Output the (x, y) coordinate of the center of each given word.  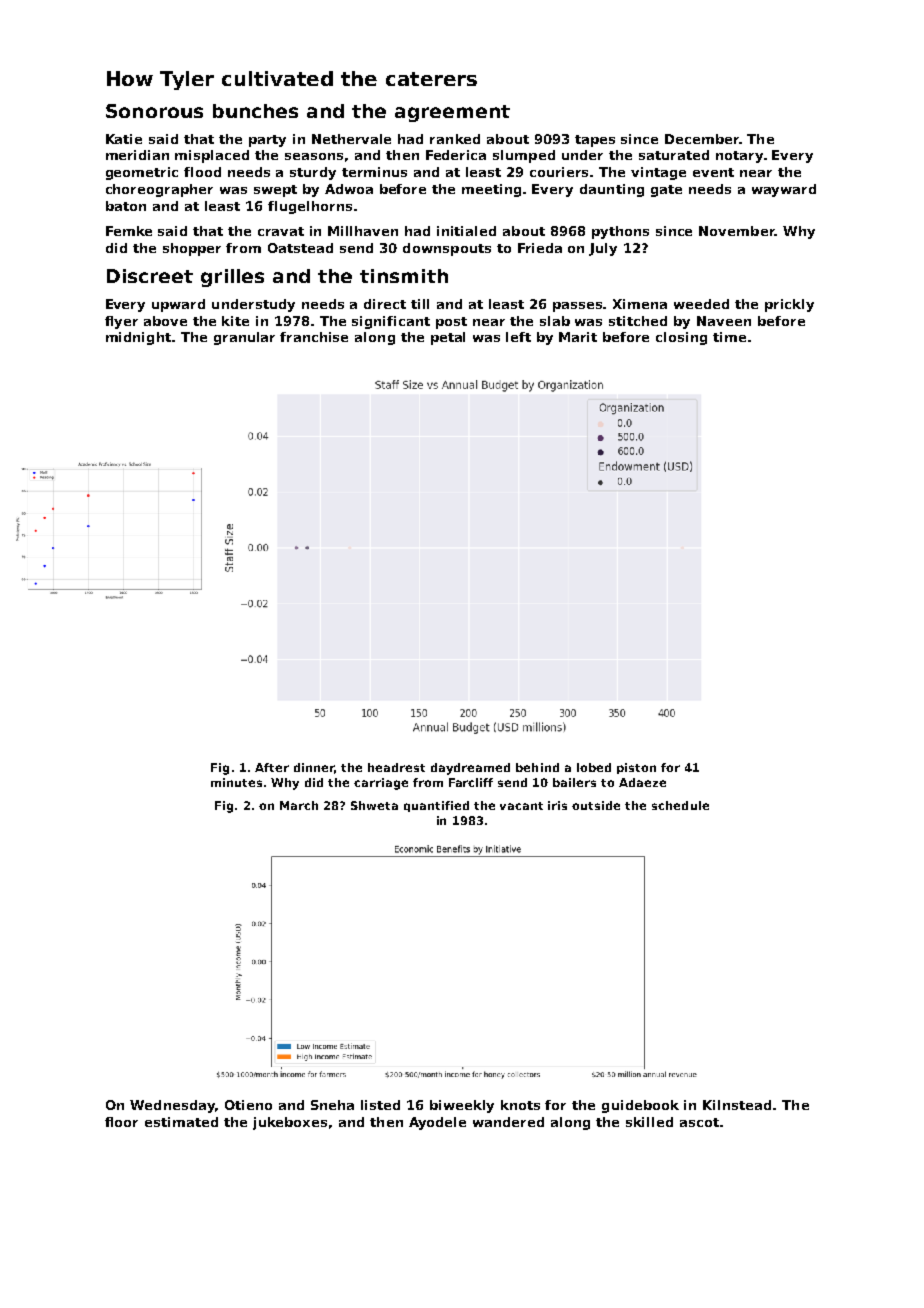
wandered (508, 1122)
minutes (236, 782)
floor (121, 1122)
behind (537, 767)
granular (244, 338)
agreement (452, 113)
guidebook (640, 1106)
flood (202, 172)
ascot (699, 1122)
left (518, 337)
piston (636, 768)
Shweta (374, 805)
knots (520, 1105)
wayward (784, 190)
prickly (789, 305)
